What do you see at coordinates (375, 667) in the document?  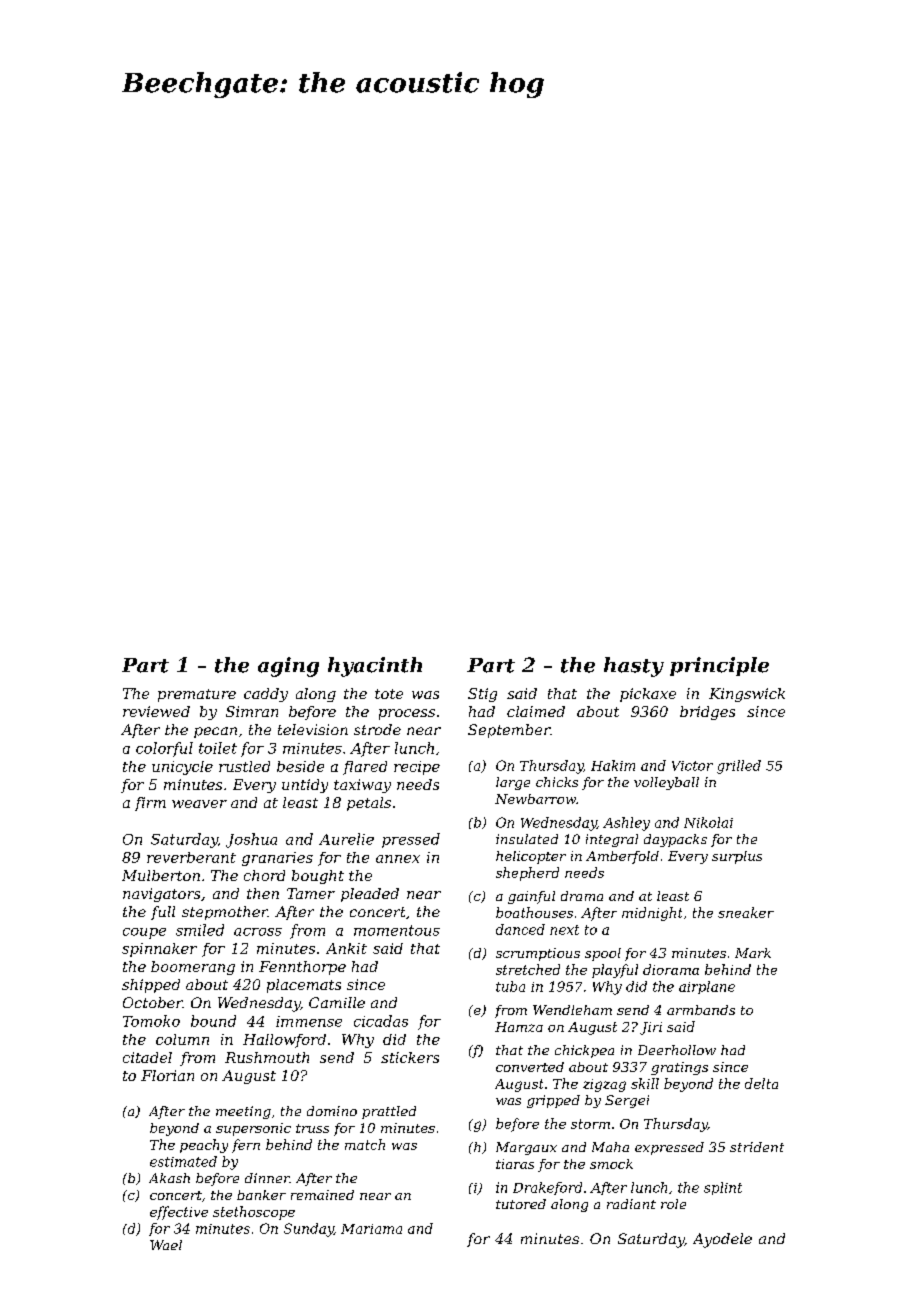 I see `hyacinth` at bounding box center [375, 667].
